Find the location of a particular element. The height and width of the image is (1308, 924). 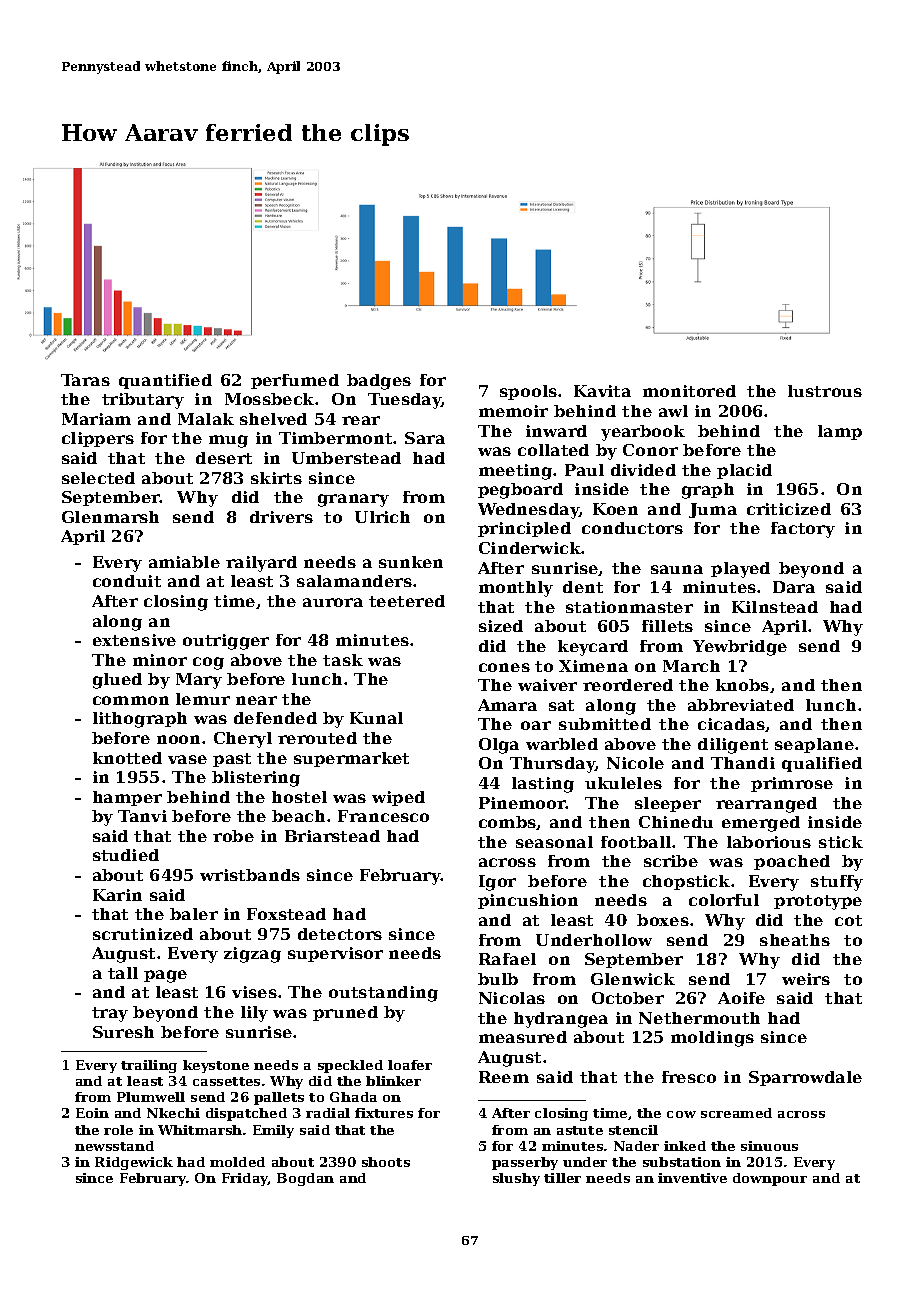

tall is located at coordinates (123, 973).
